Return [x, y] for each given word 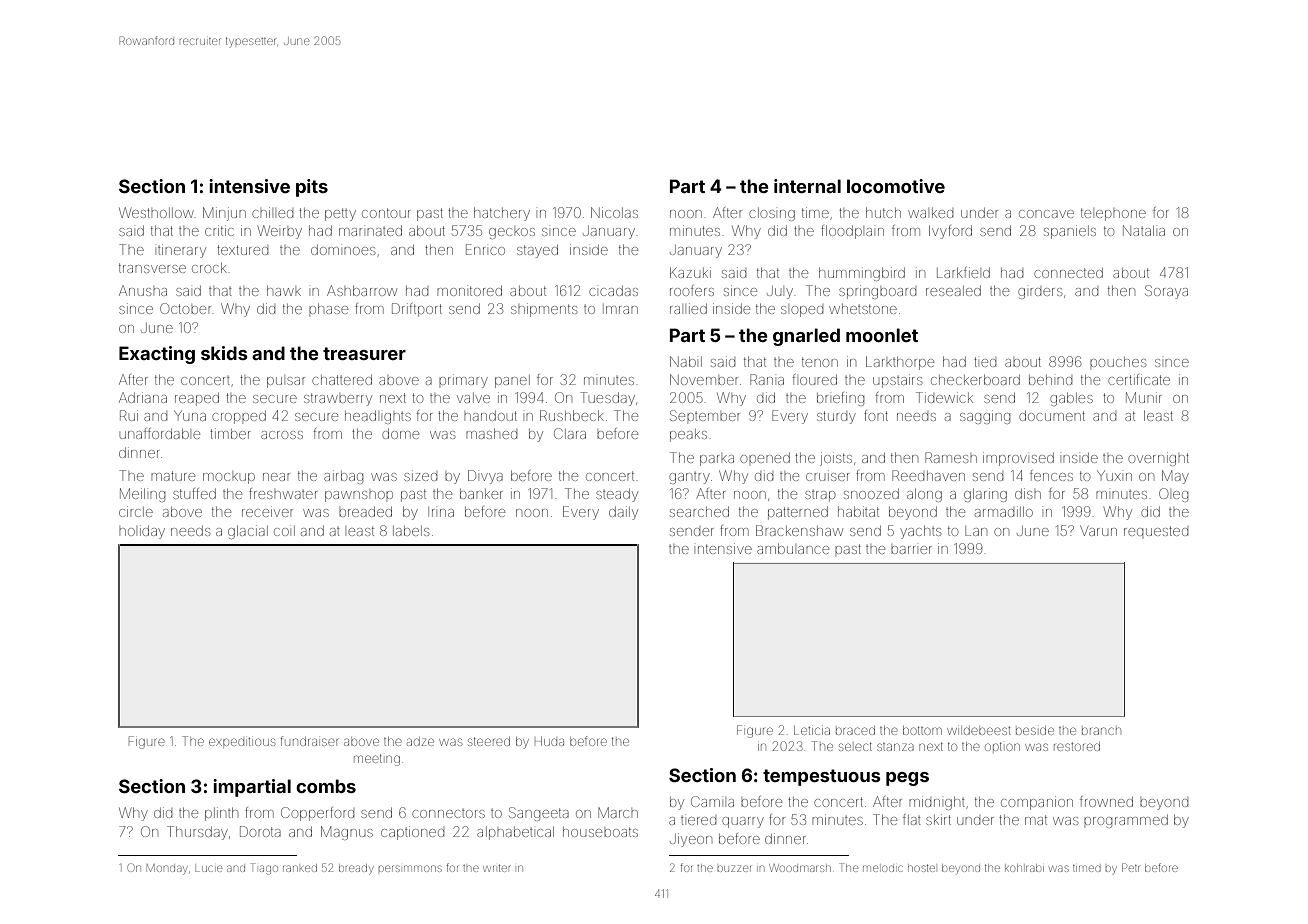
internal [807, 186]
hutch [883, 213]
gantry [689, 478]
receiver [267, 511]
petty [340, 214]
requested [1156, 531]
